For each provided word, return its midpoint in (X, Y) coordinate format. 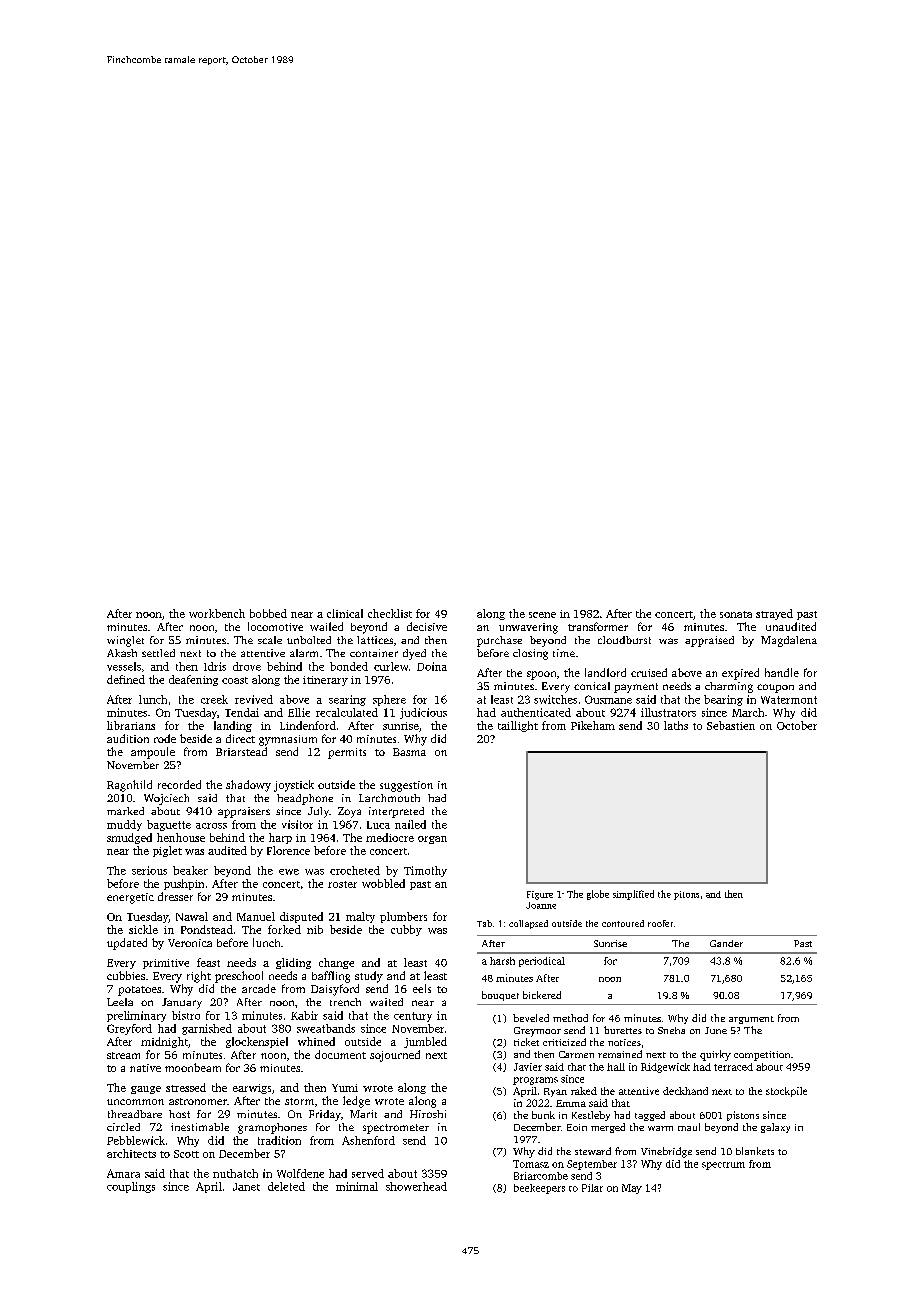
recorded (179, 784)
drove (247, 666)
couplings (131, 1187)
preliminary (136, 1016)
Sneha (671, 1030)
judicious (423, 713)
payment (636, 688)
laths (676, 725)
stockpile (786, 1092)
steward (593, 1151)
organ (432, 840)
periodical (542, 962)
